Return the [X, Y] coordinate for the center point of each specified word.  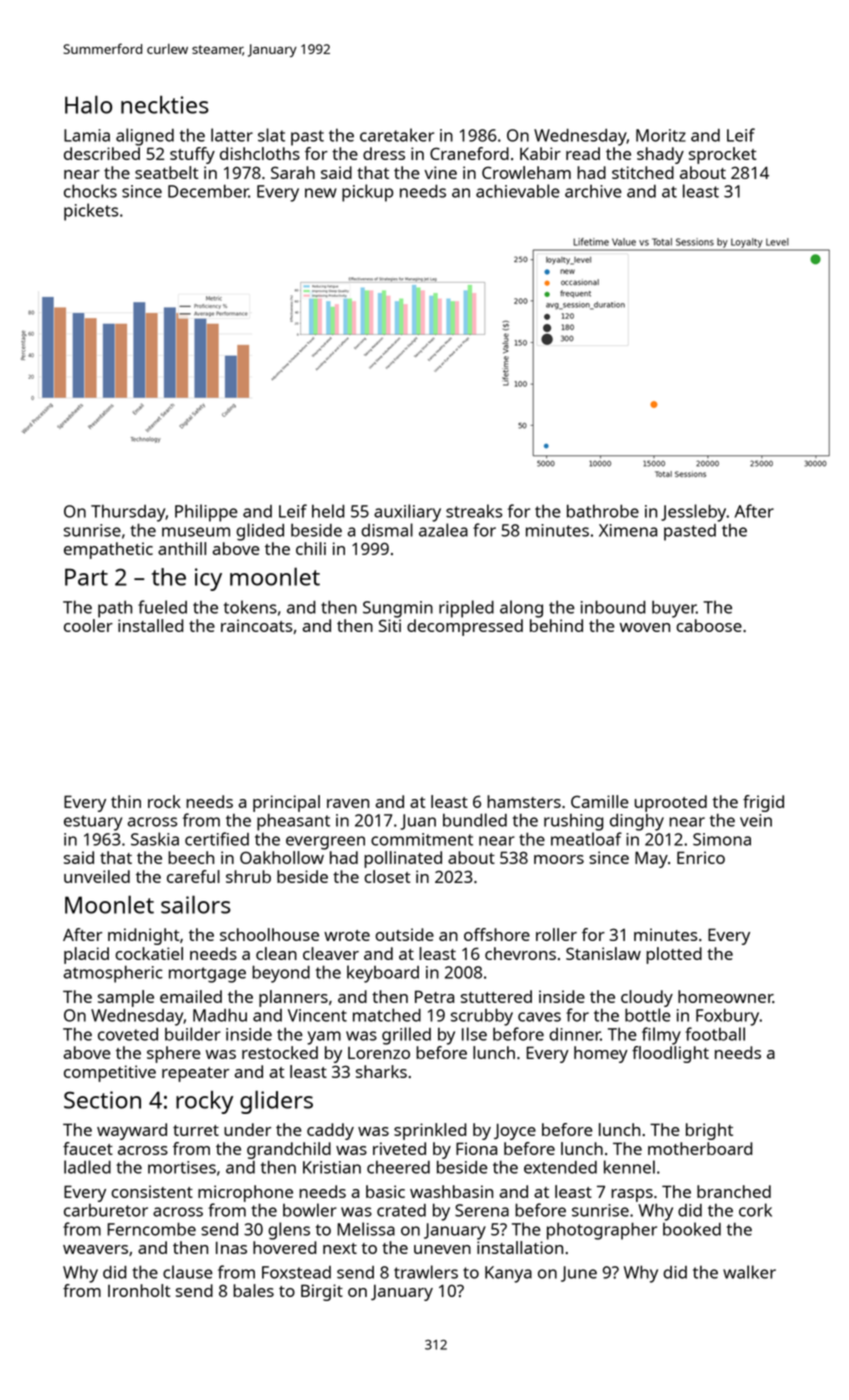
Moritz [661, 135]
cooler [88, 625]
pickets [91, 212]
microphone [245, 1193]
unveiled [97, 876]
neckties [165, 105]
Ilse [474, 1034]
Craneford [469, 153]
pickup [367, 193]
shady [660, 155]
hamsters [524, 801]
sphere [174, 1054]
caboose [709, 625]
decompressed [465, 627]
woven [645, 627]
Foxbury [728, 1017]
